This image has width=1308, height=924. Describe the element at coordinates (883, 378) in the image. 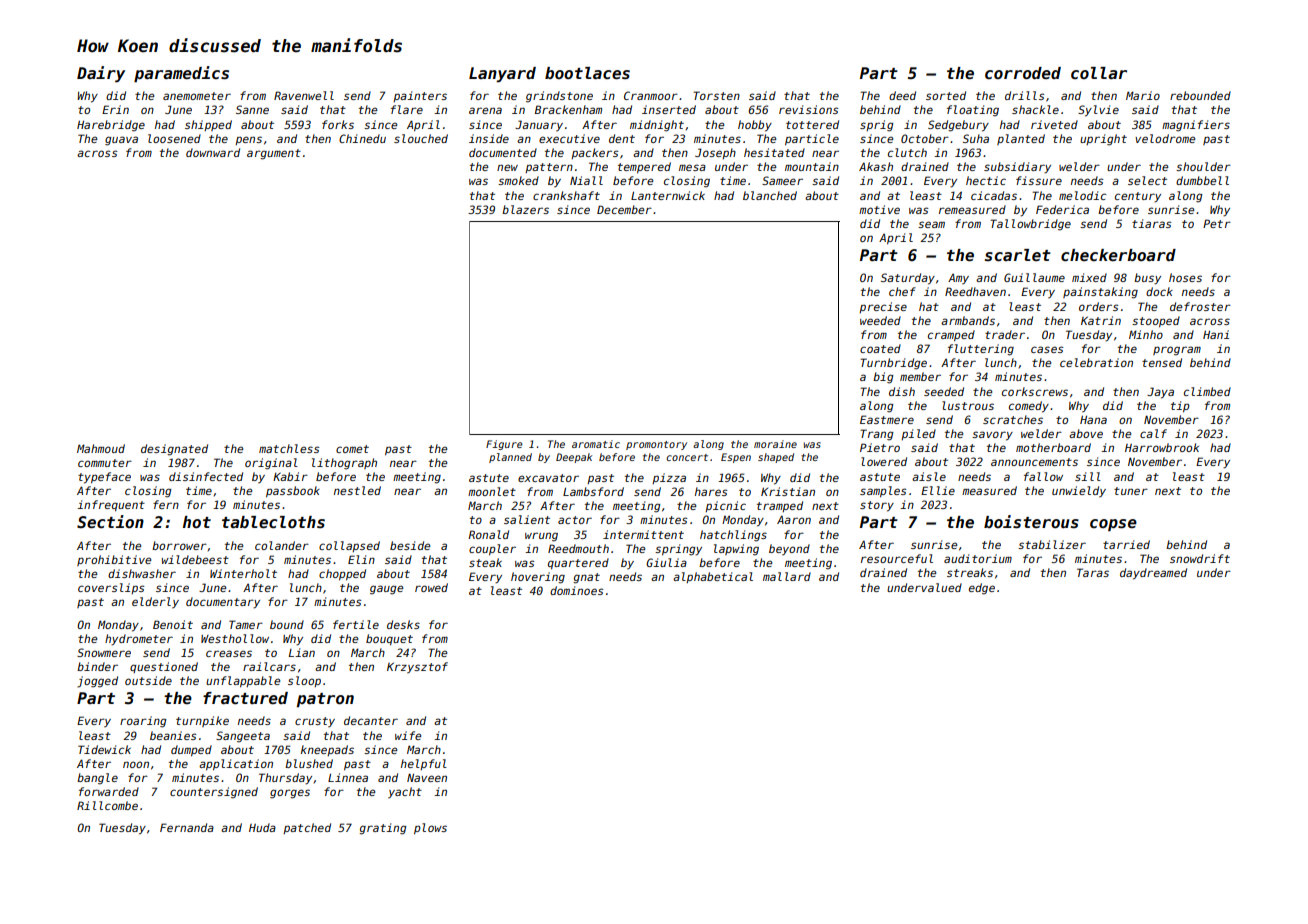

I see `big` at that location.
